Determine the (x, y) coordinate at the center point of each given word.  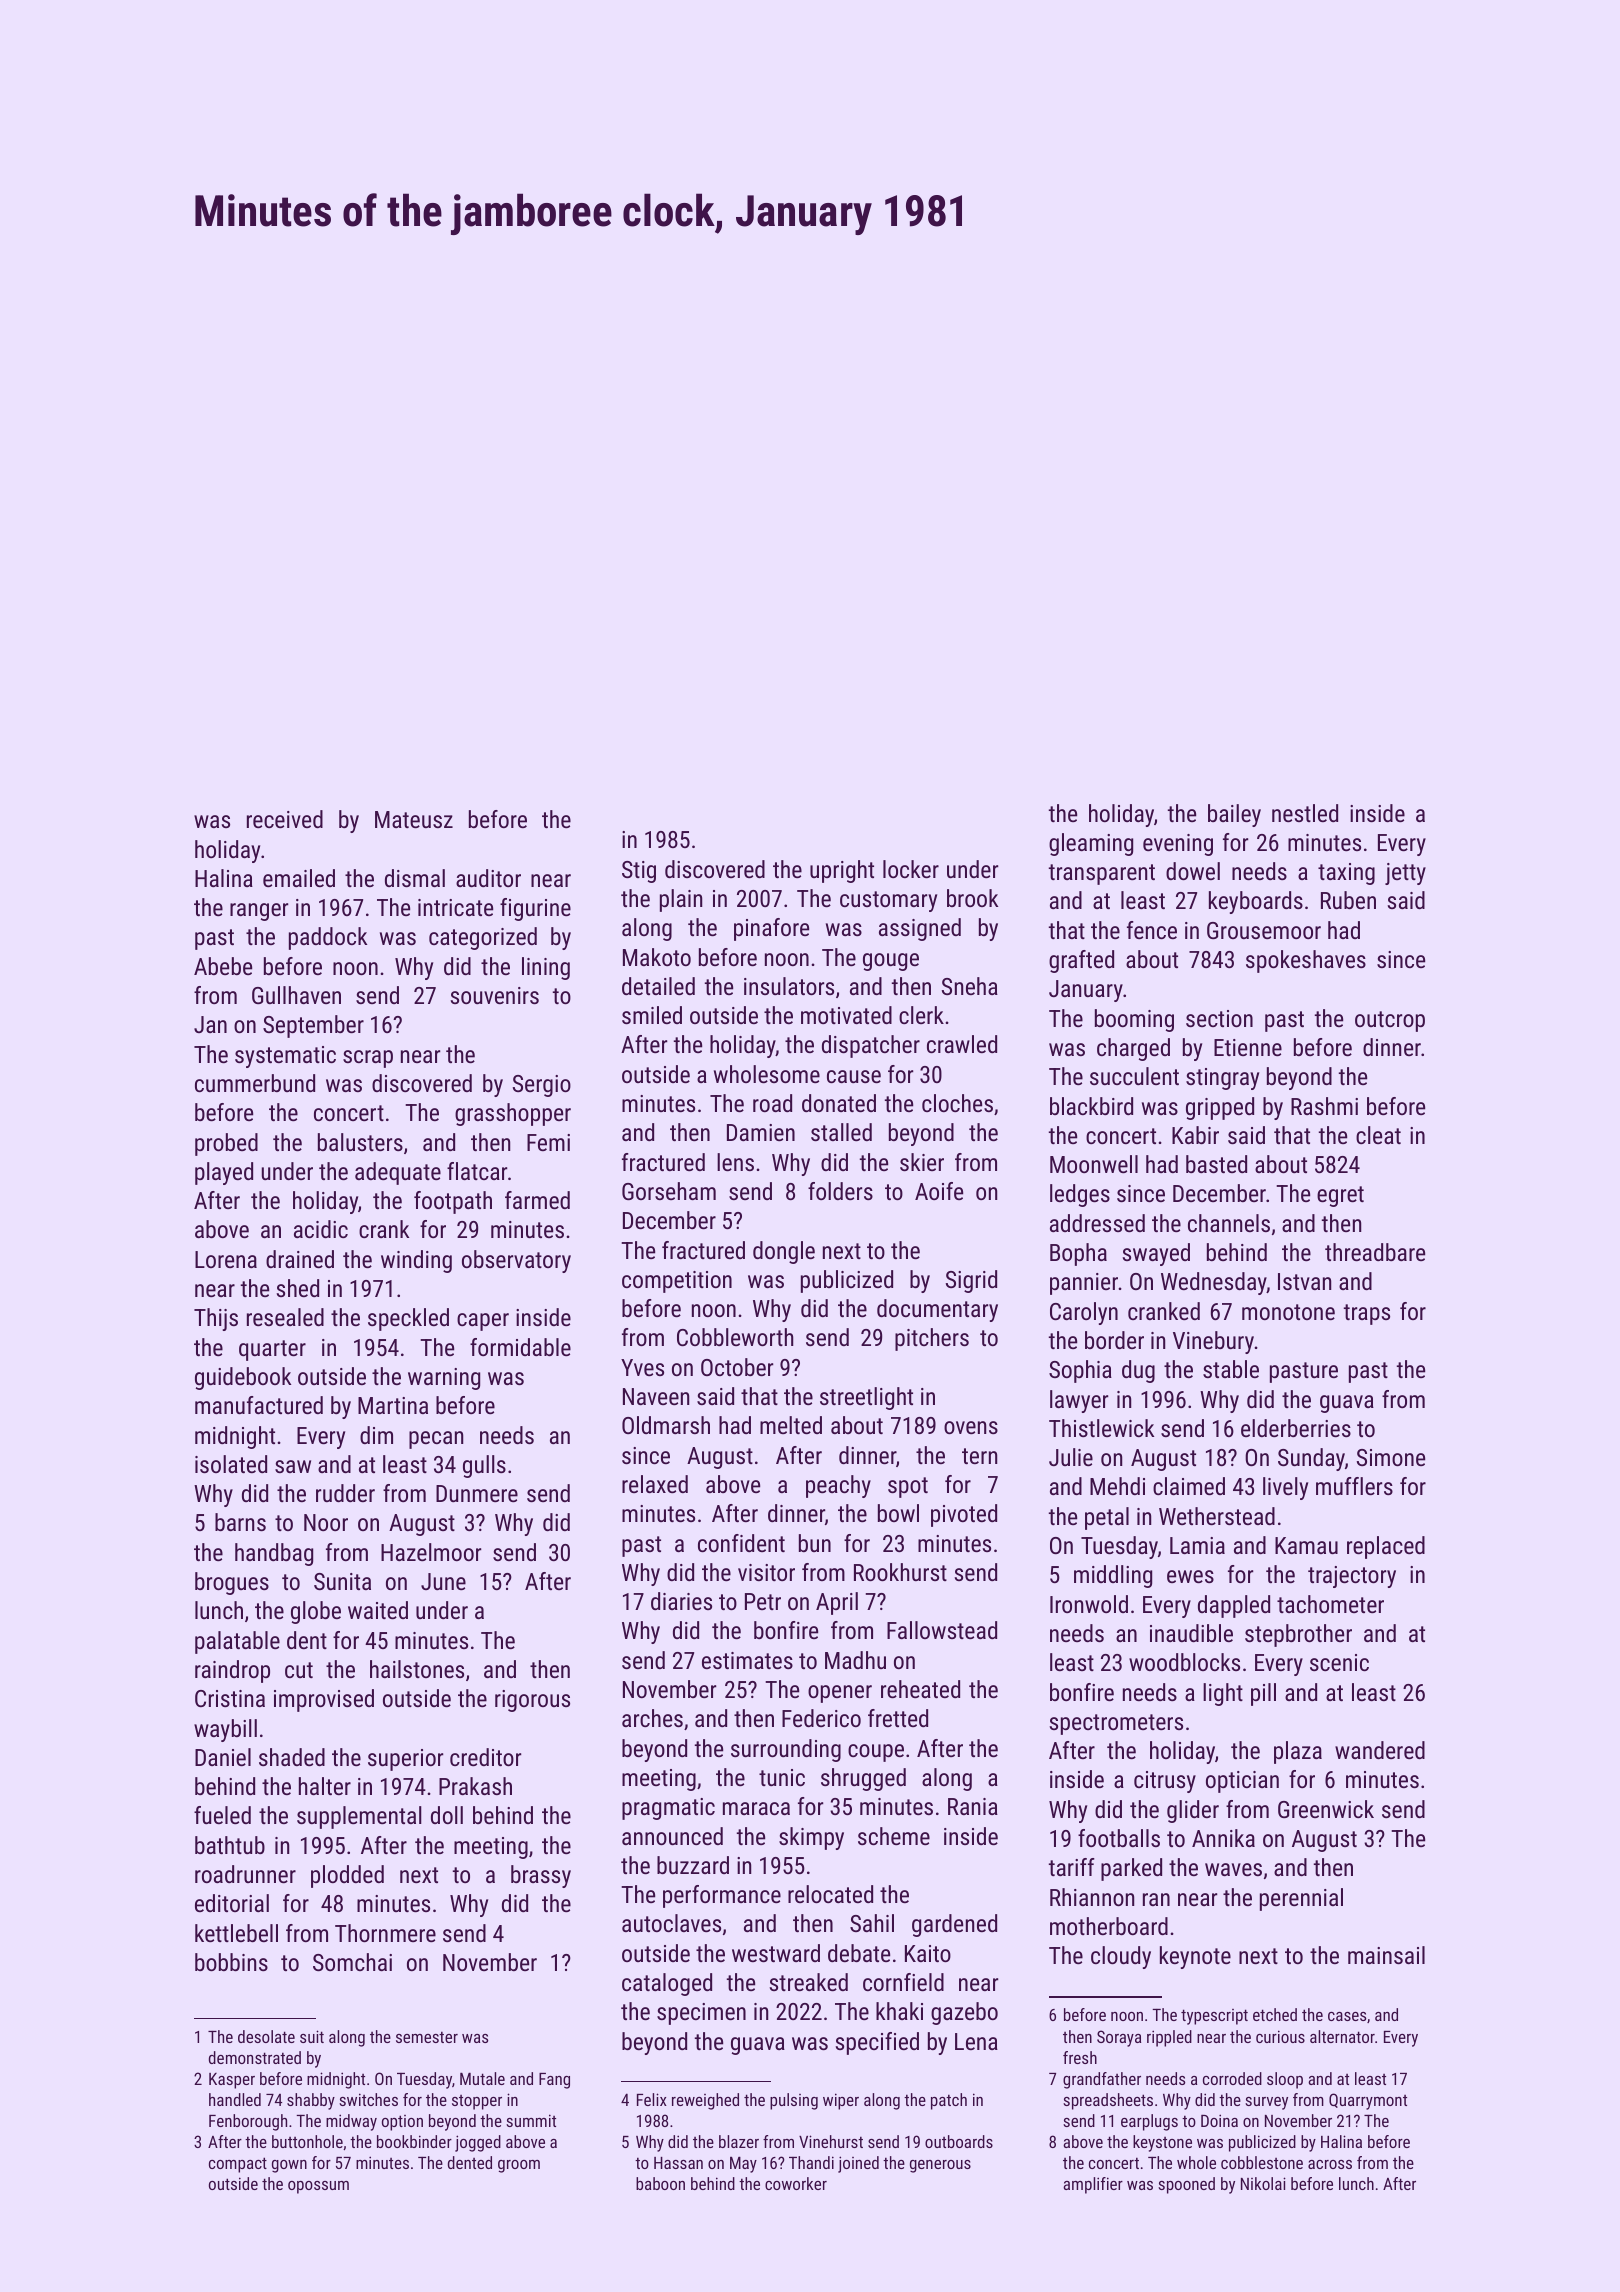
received (285, 819)
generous (940, 2166)
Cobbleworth (735, 1337)
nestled (1305, 813)
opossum (318, 2187)
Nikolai (1263, 2183)
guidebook (243, 1378)
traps (1367, 1314)
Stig (639, 872)
